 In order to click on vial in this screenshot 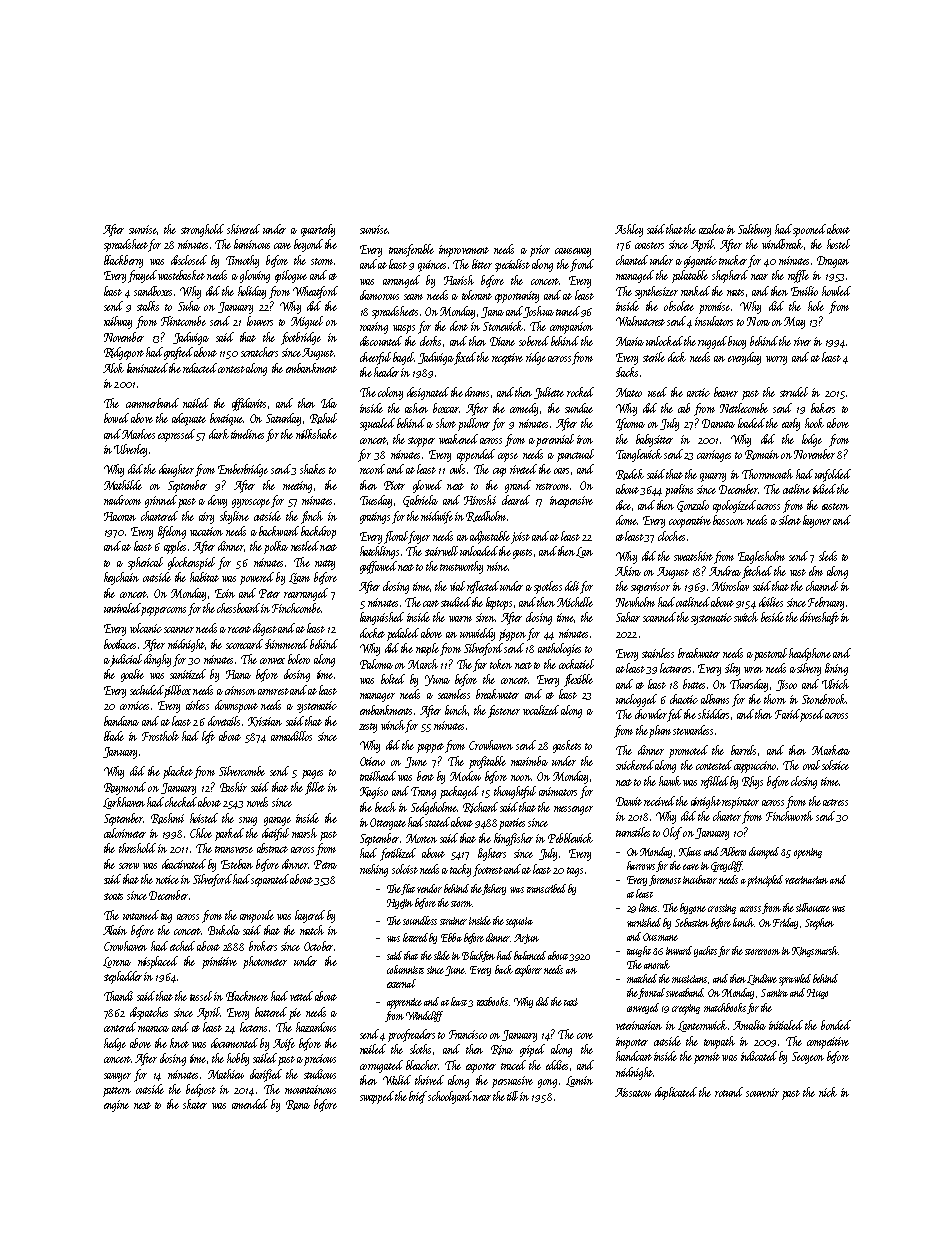, I will do `click(457, 586)`.
